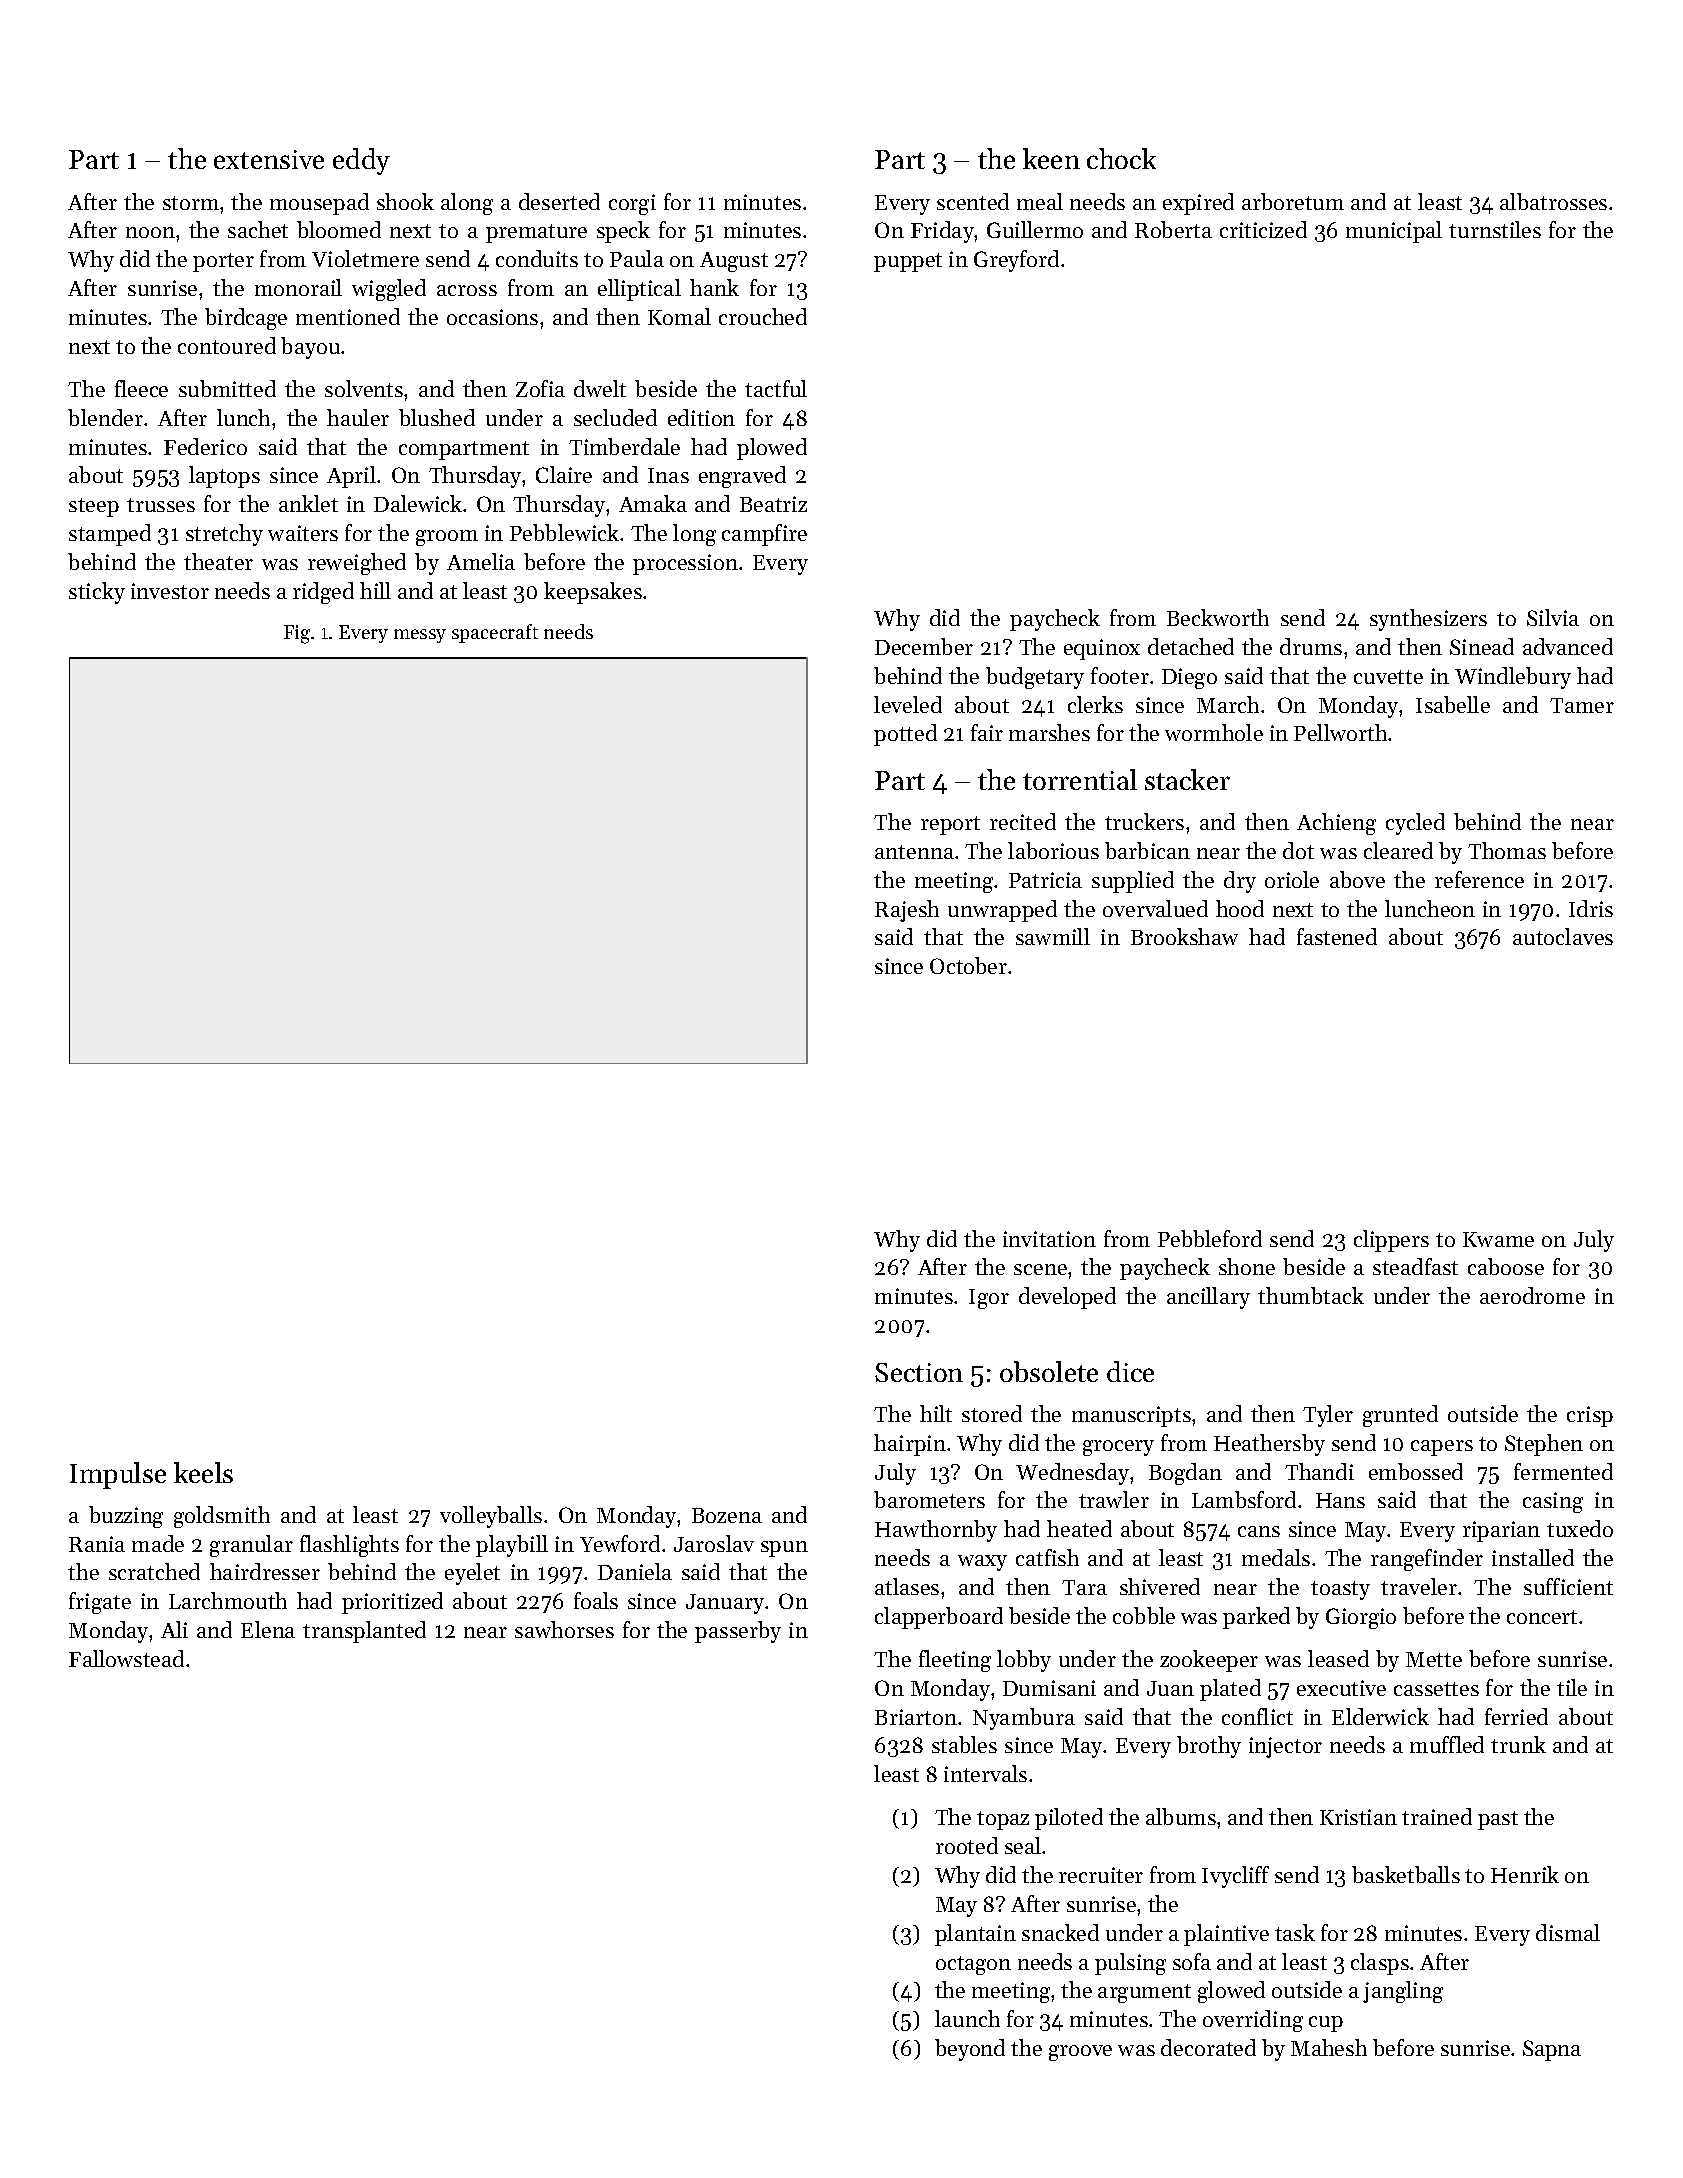  What do you see at coordinates (967, 2018) in the screenshot?
I see `launch` at bounding box center [967, 2018].
